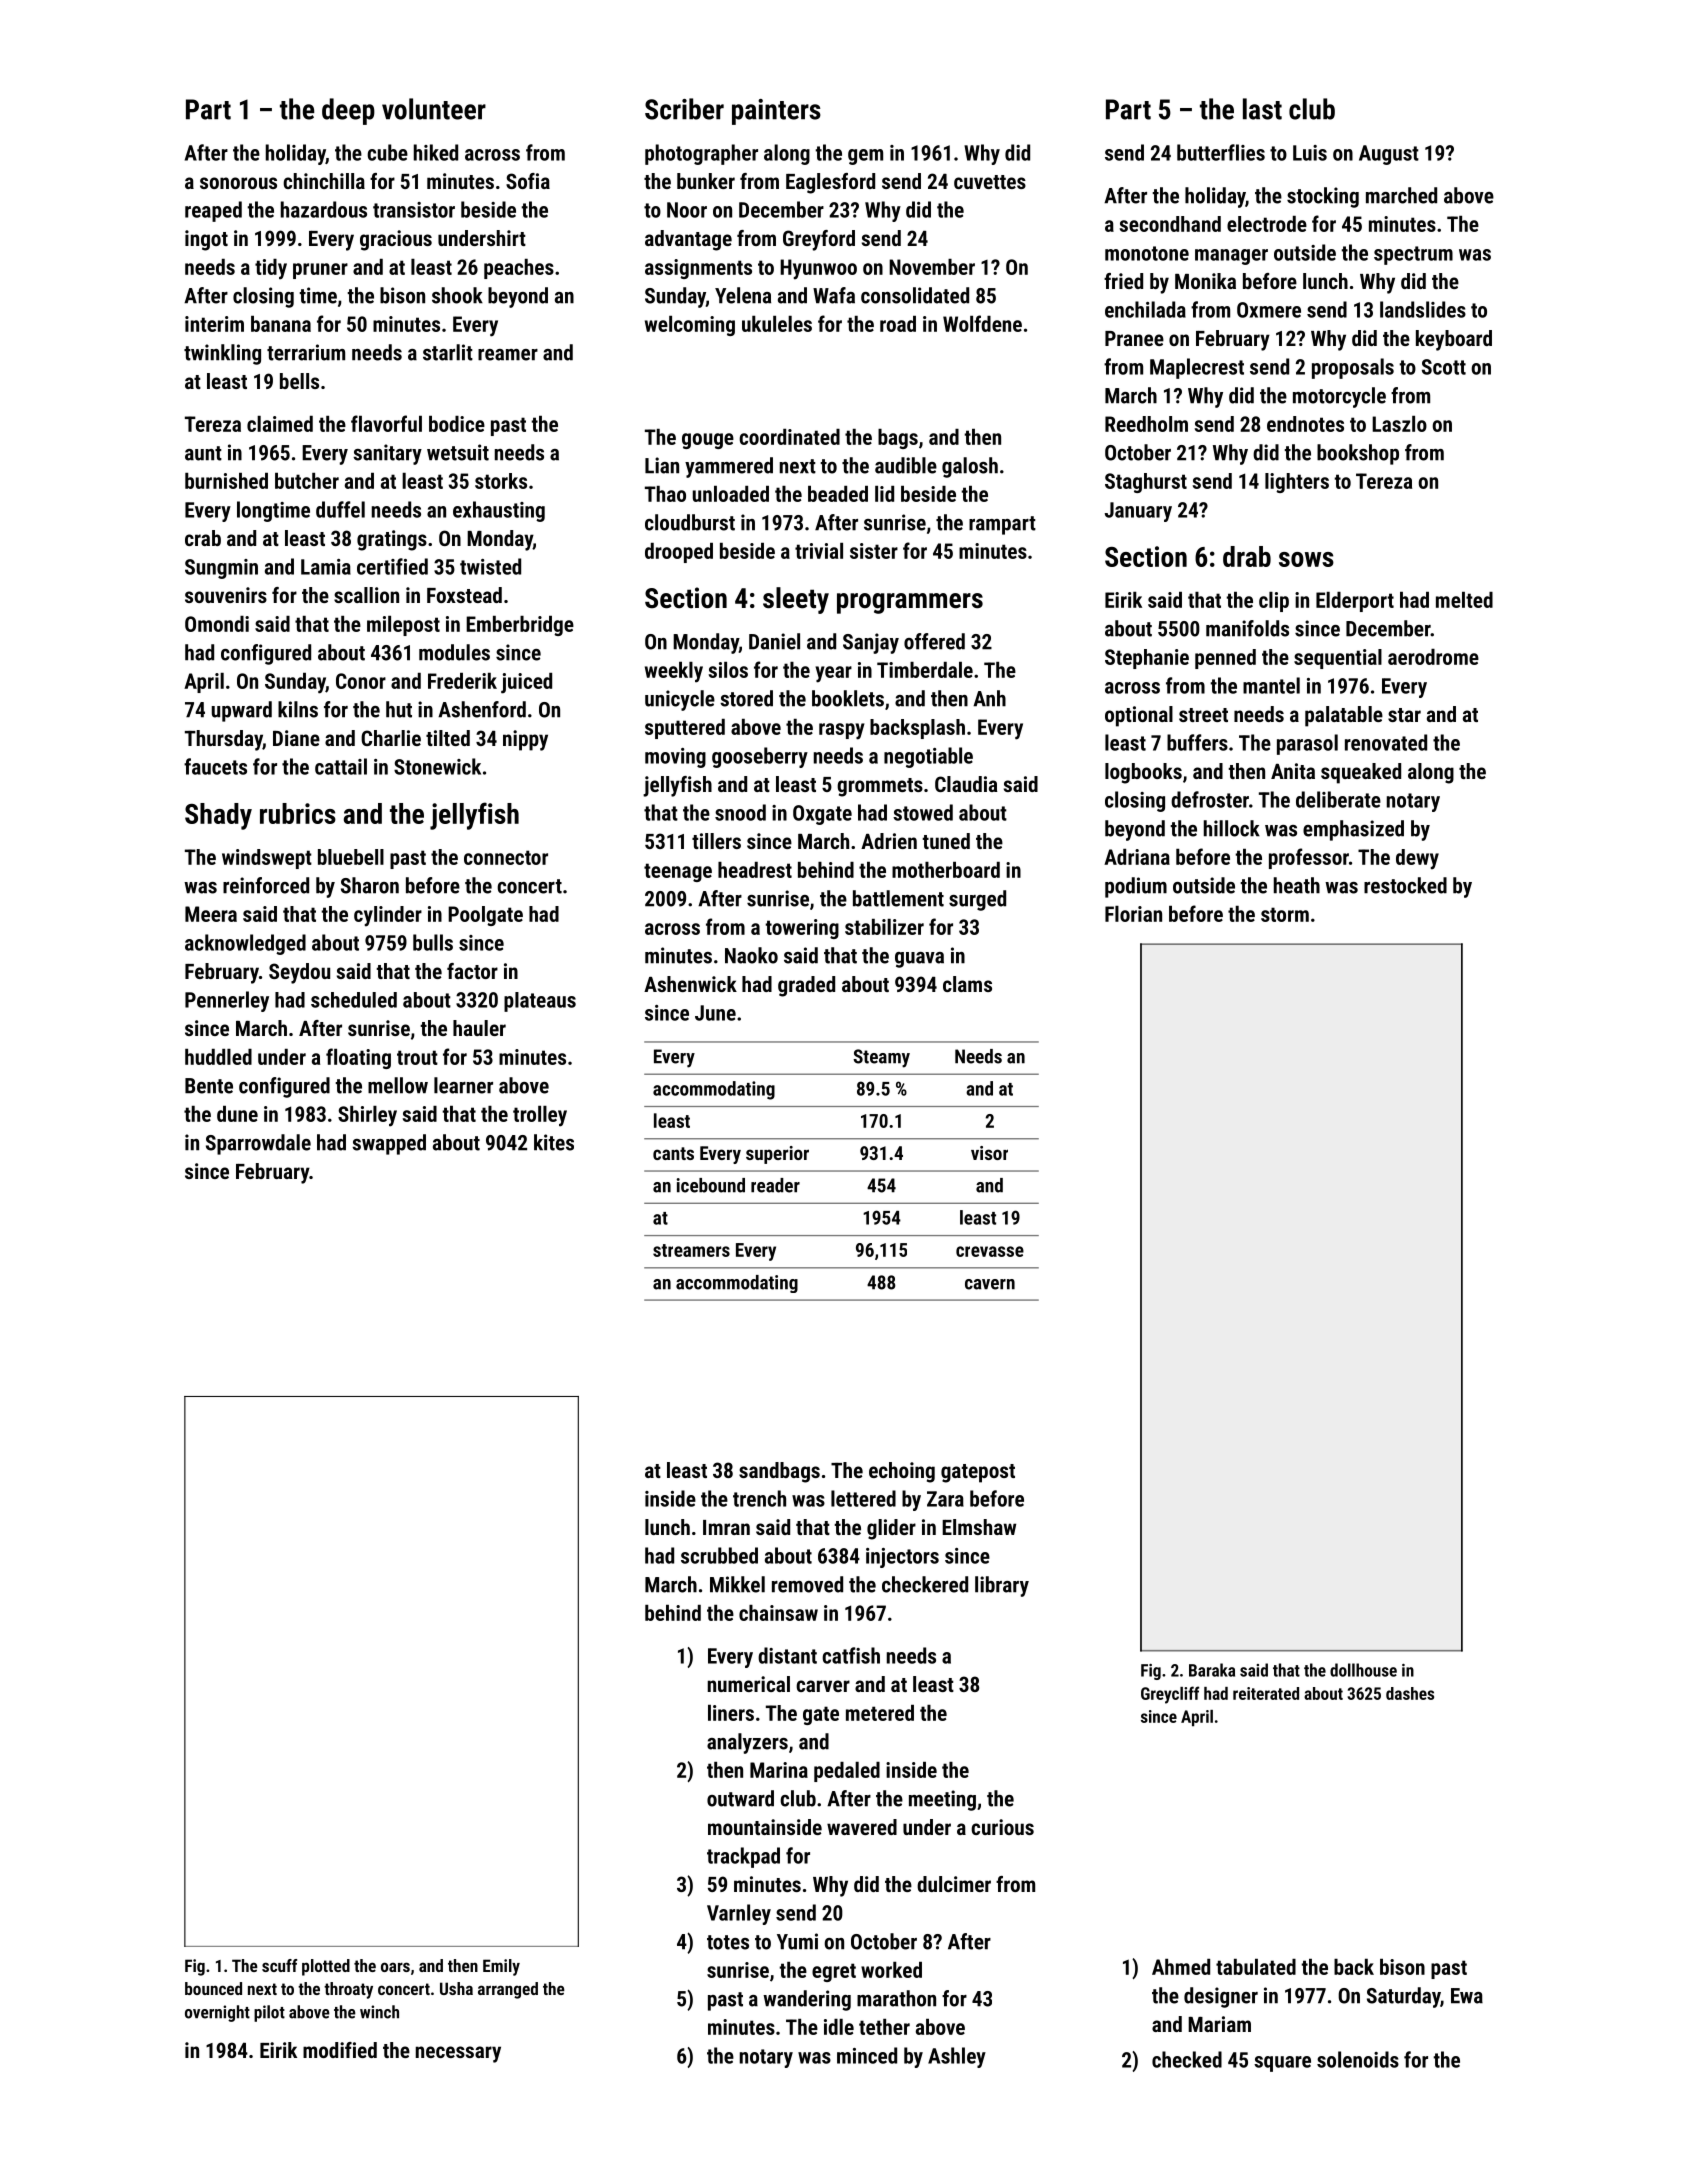 The height and width of the document is (2178, 1683). What do you see at coordinates (389, 1144) in the document?
I see `swapped` at bounding box center [389, 1144].
